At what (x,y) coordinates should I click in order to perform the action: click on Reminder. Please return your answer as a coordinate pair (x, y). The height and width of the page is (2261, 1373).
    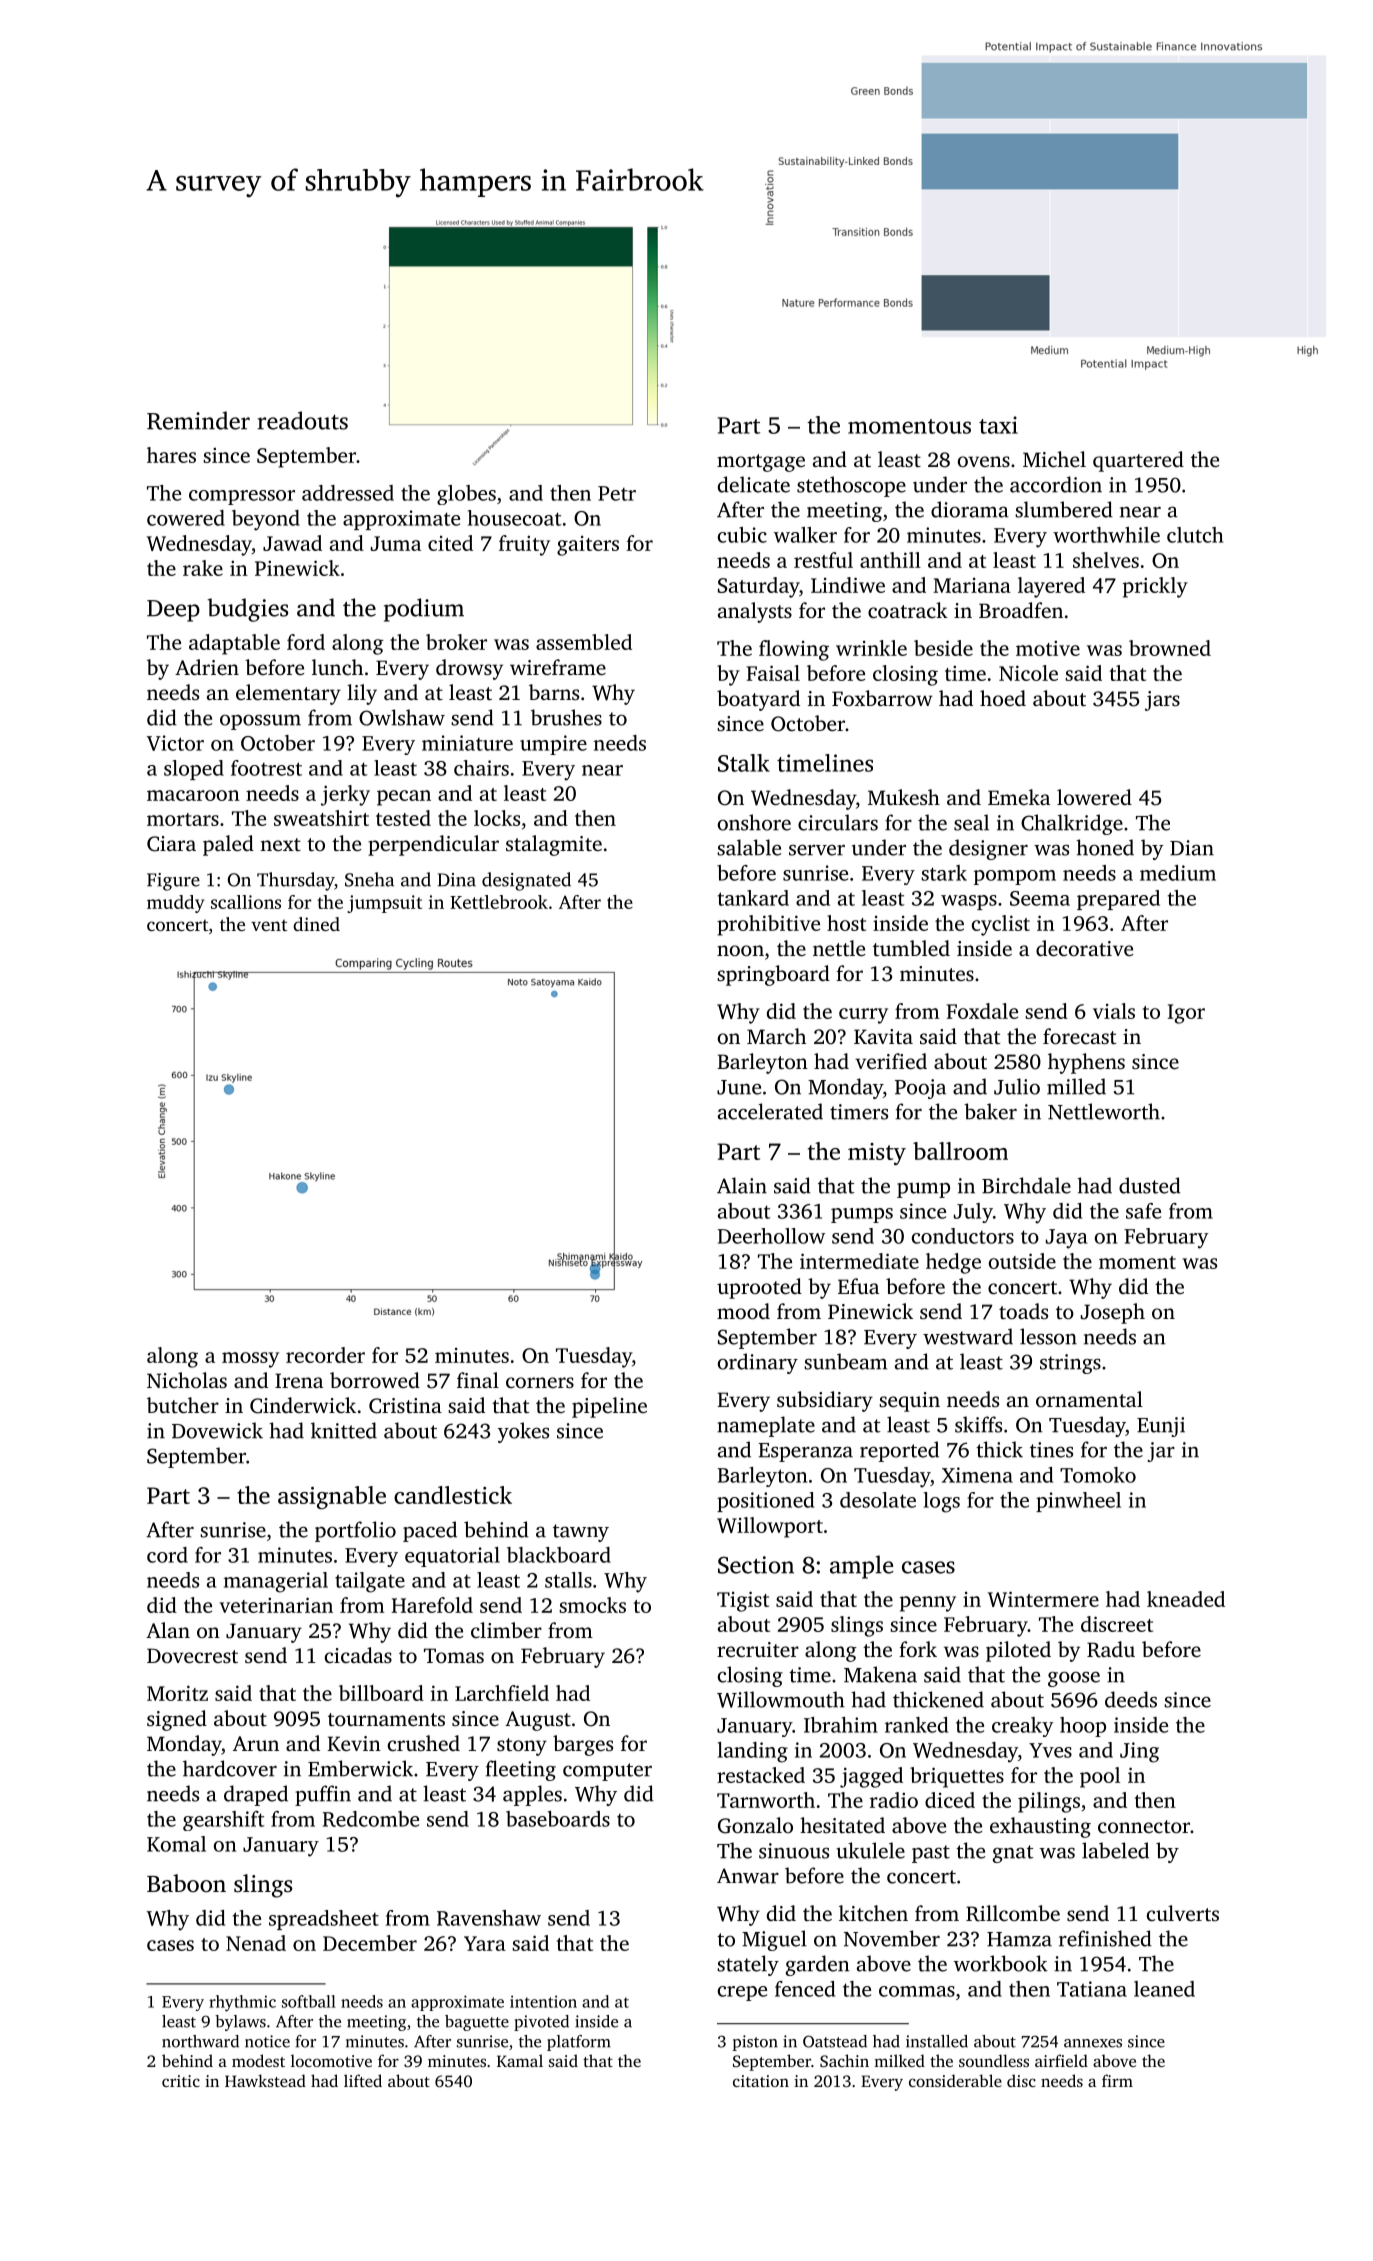
    Looking at the image, I should click on (198, 420).
